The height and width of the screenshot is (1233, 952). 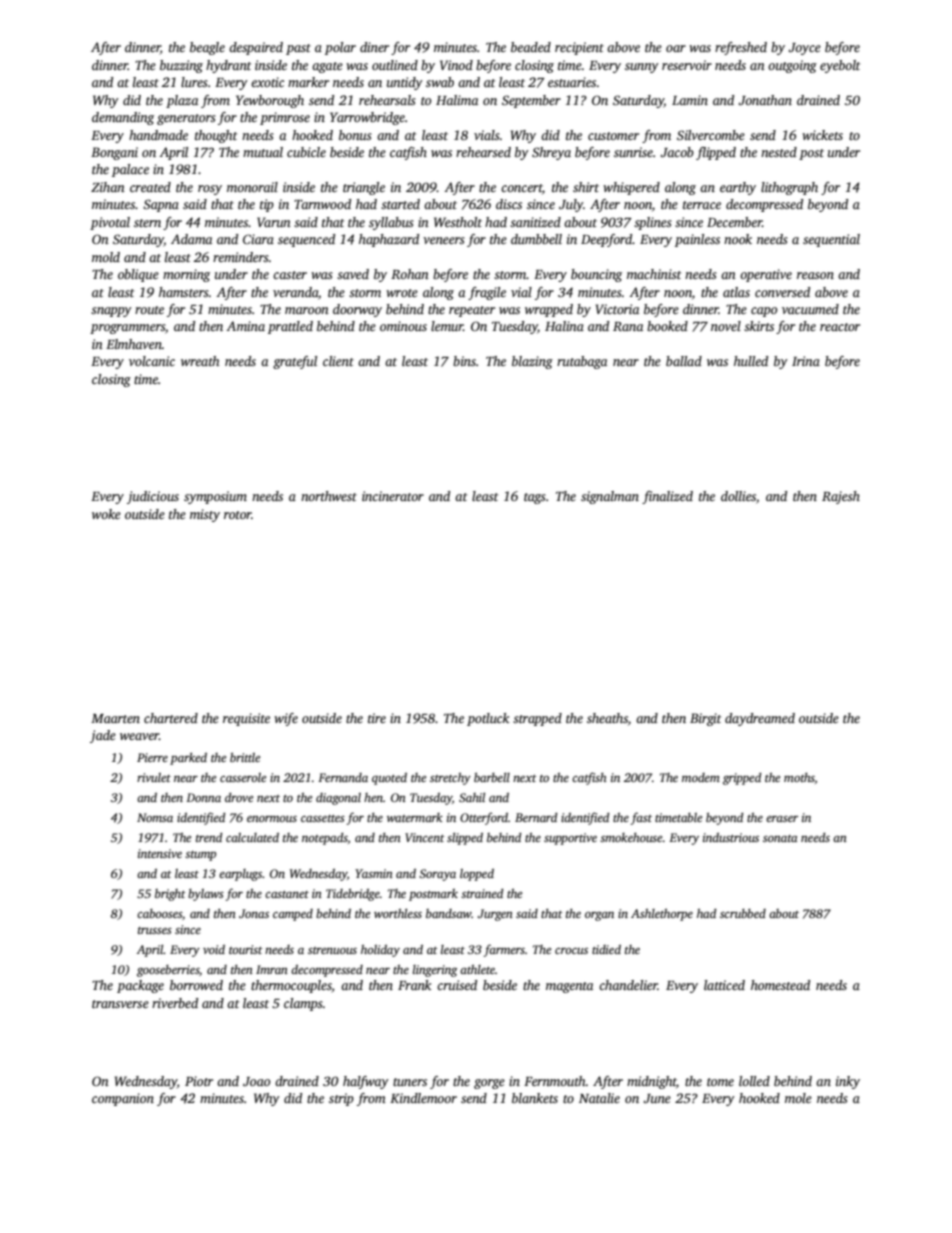 What do you see at coordinates (206, 895) in the screenshot?
I see `bylaws` at bounding box center [206, 895].
